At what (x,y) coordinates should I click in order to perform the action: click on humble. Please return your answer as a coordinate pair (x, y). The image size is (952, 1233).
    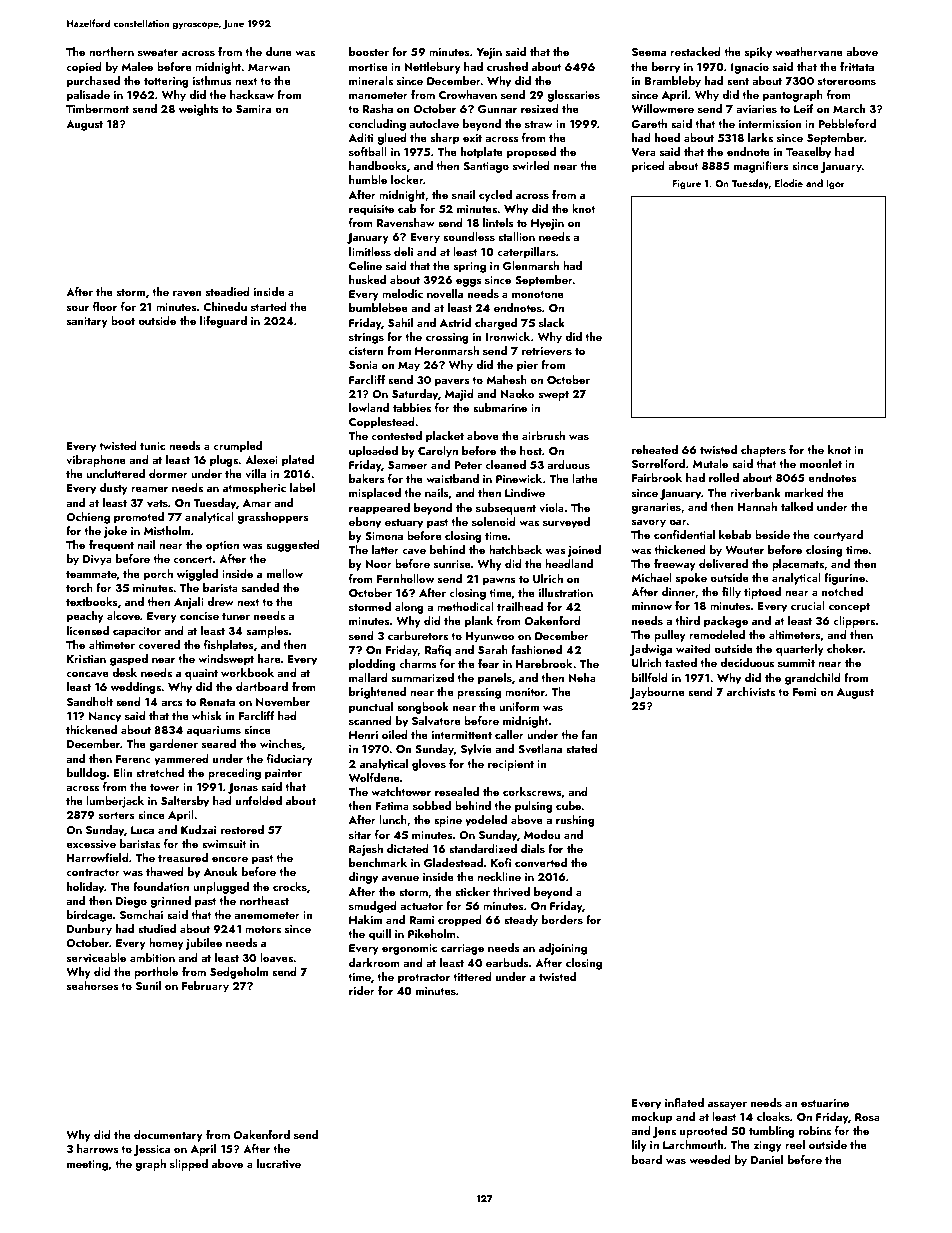
    Looking at the image, I should click on (368, 179).
